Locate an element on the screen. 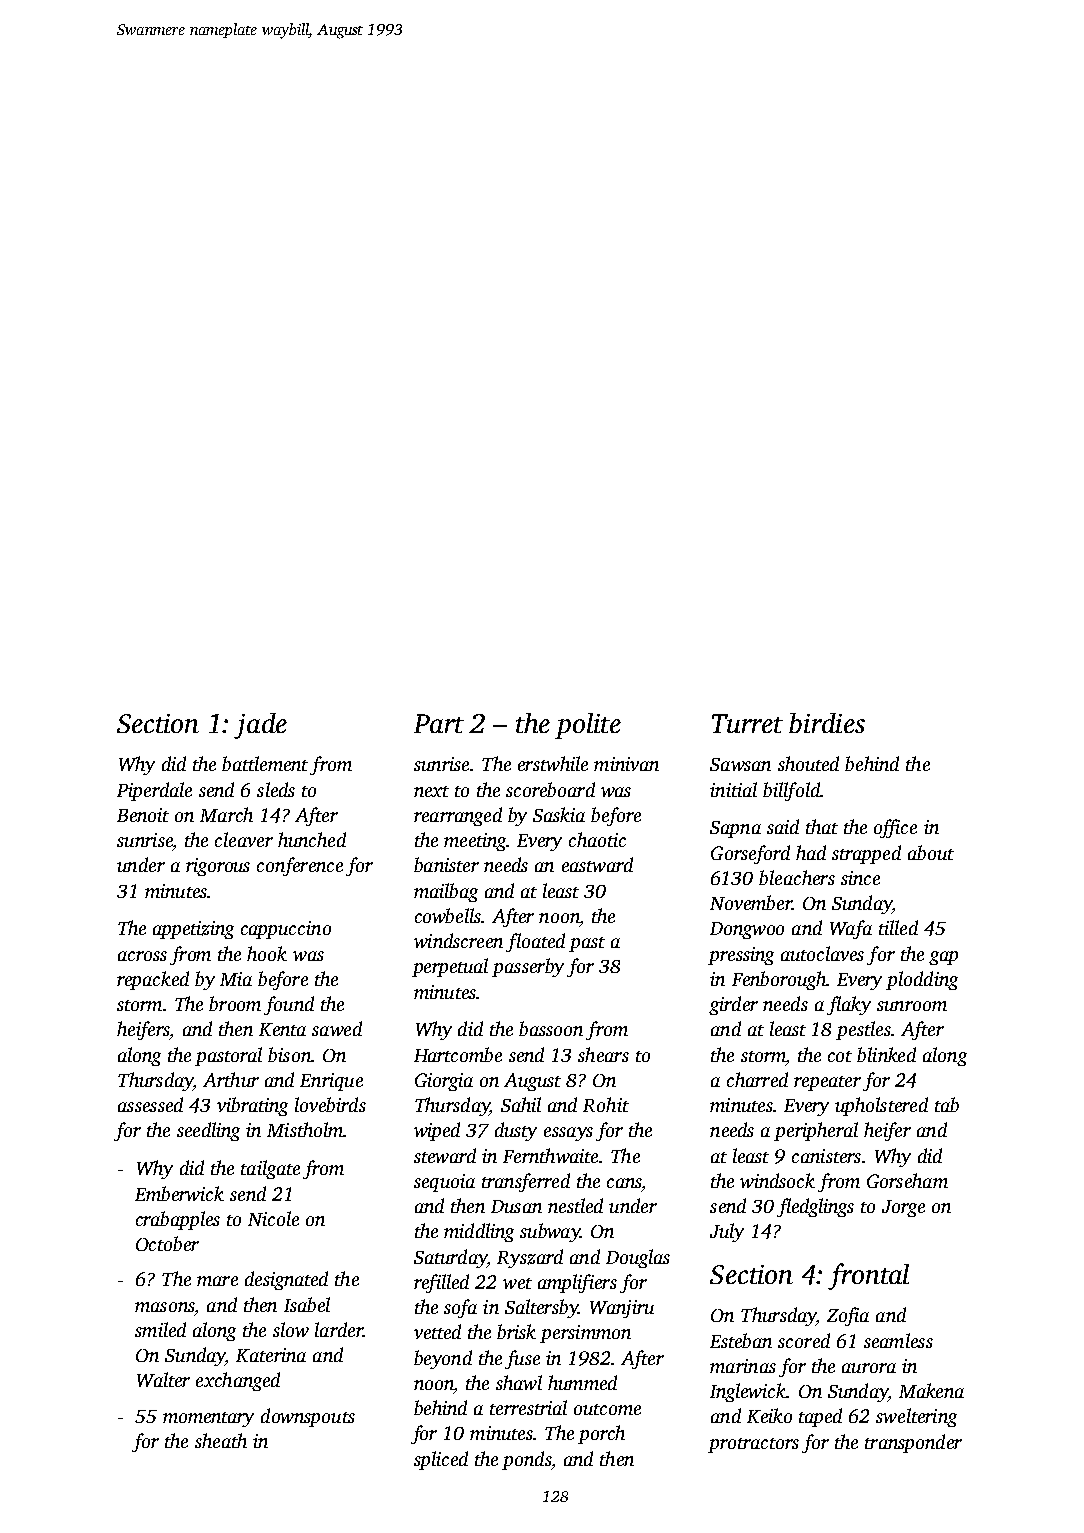 Image resolution: width=1084 pixels, height=1533 pixels. Walter is located at coordinates (163, 1379).
